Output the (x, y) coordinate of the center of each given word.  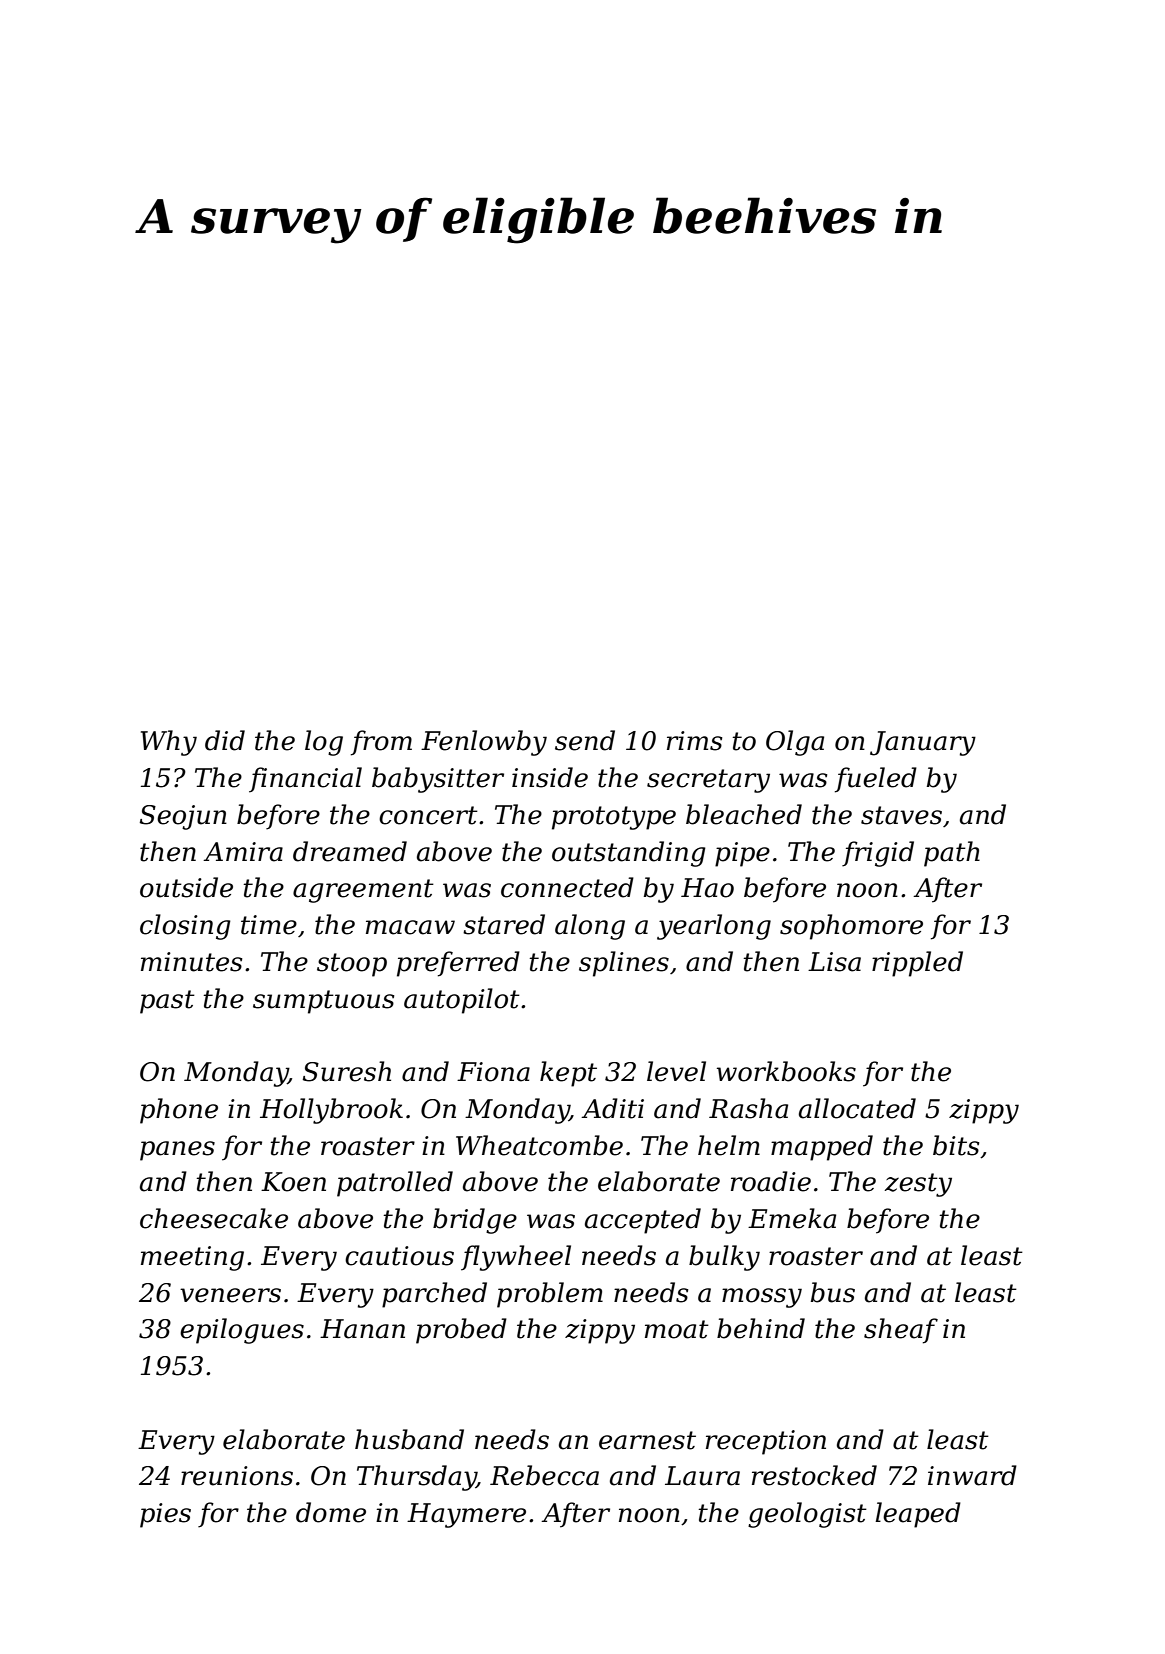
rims (694, 741)
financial (305, 780)
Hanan (362, 1329)
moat (677, 1329)
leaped (918, 1515)
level (676, 1071)
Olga (795, 743)
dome (331, 1512)
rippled (917, 964)
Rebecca (544, 1475)
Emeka (792, 1218)
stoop (352, 965)
